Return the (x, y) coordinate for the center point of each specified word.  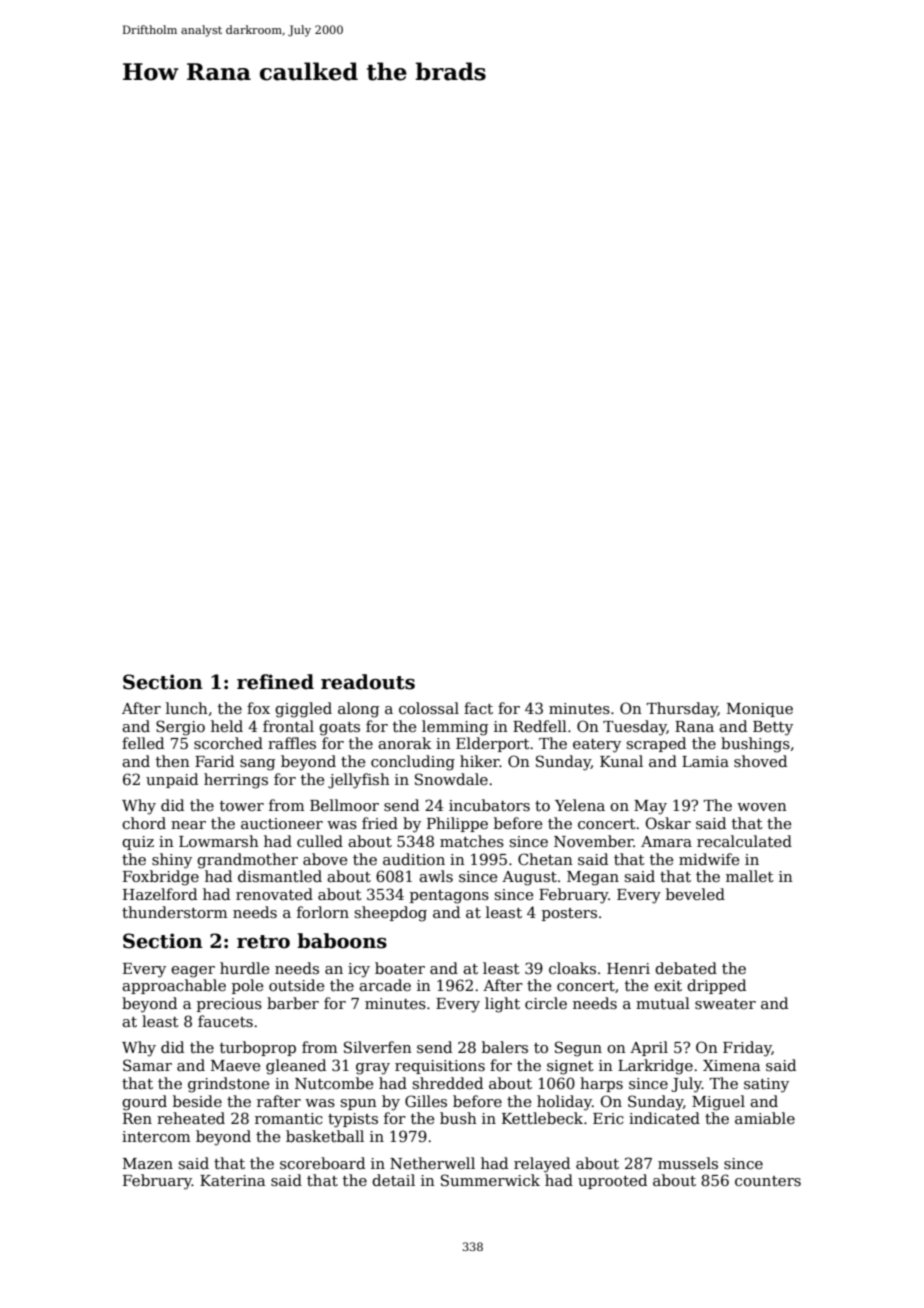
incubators (489, 805)
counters (768, 1181)
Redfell (540, 726)
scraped (656, 744)
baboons (342, 941)
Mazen (148, 1163)
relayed (542, 1165)
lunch (187, 708)
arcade (385, 985)
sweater (725, 1004)
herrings (236, 781)
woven (762, 807)
